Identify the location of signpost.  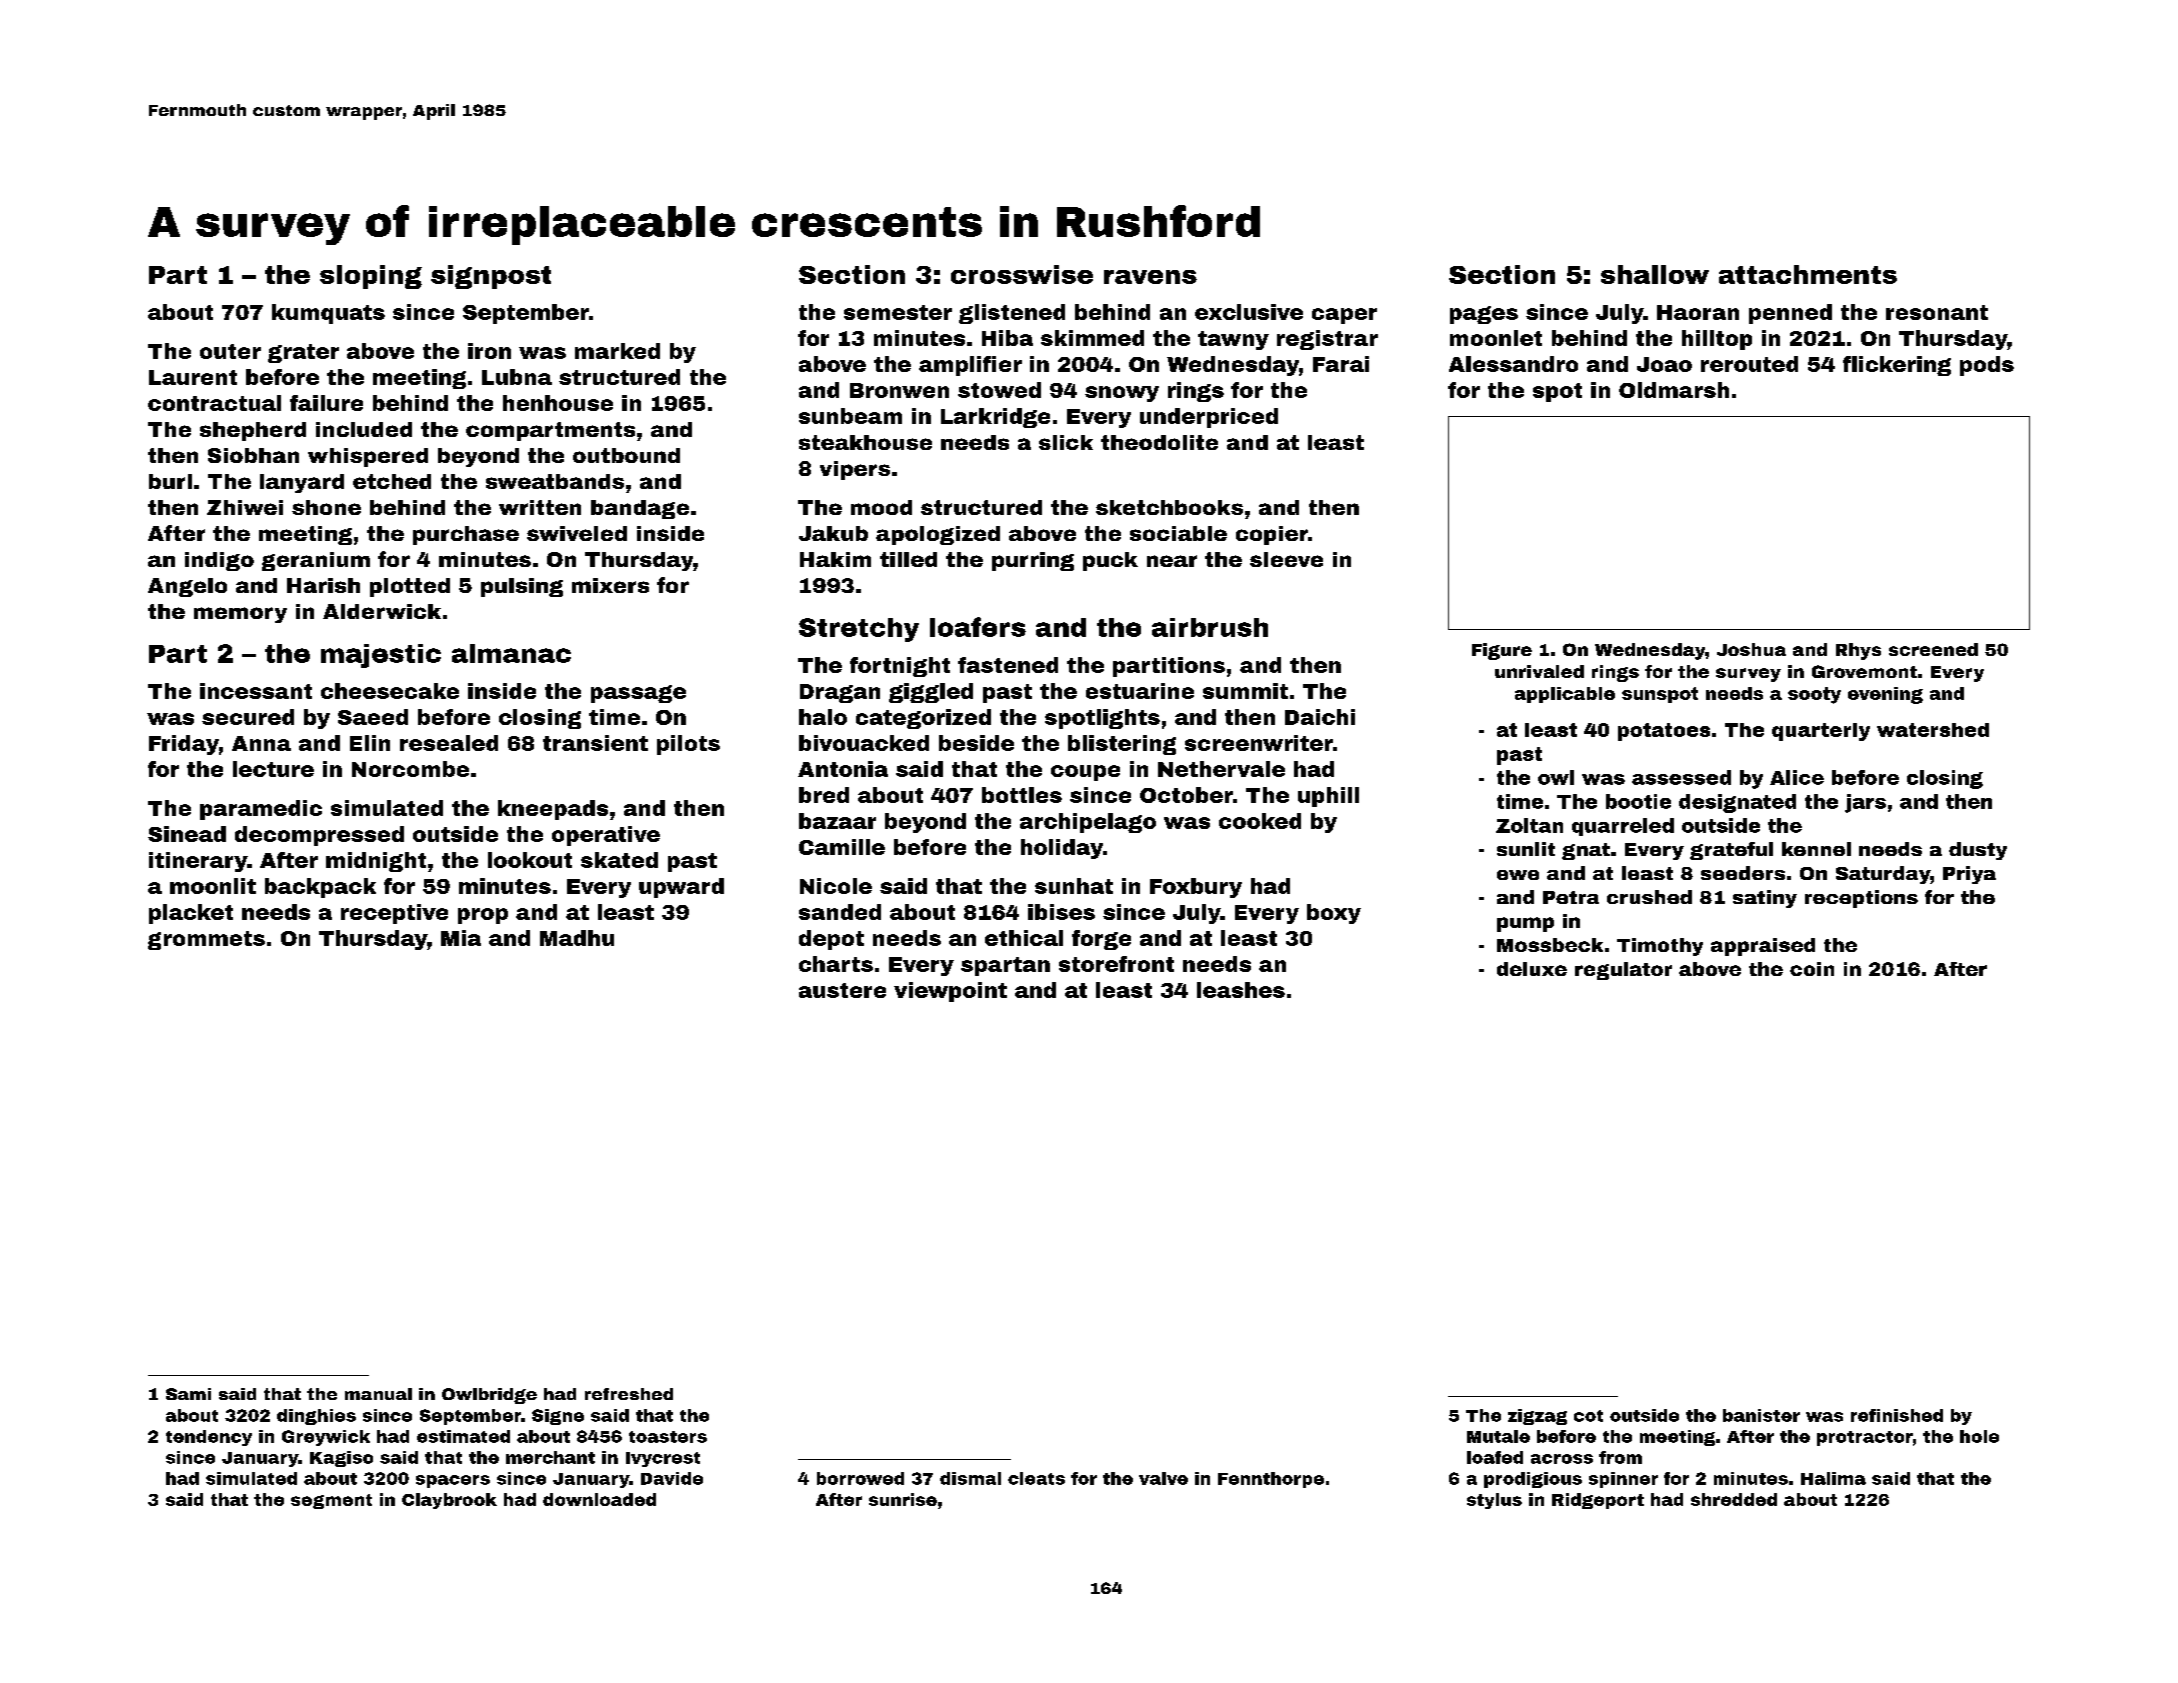
(491, 277).
